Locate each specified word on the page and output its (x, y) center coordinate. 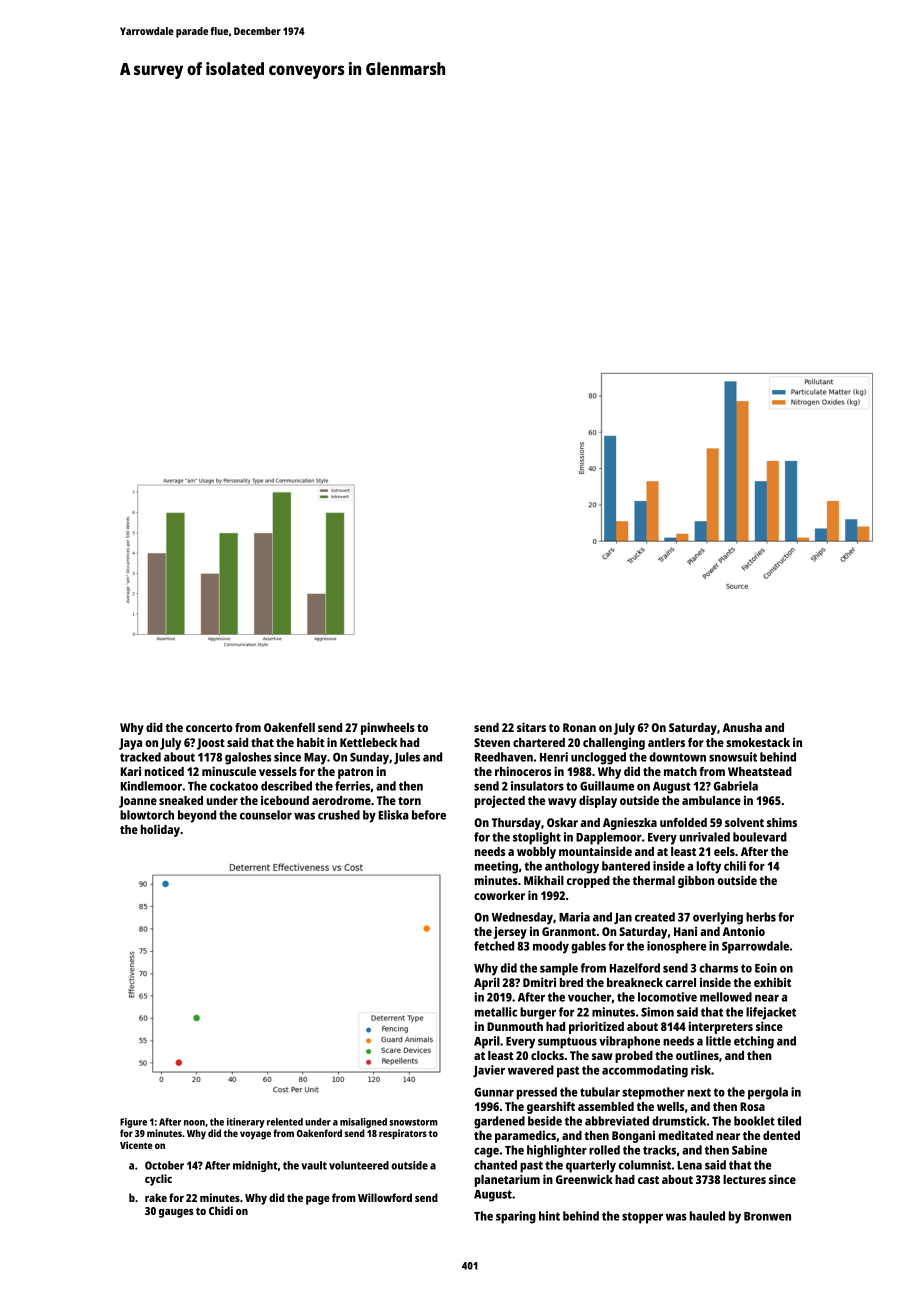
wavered (531, 1070)
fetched (494, 946)
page (318, 1200)
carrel (681, 982)
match (680, 771)
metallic (496, 1012)
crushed (339, 815)
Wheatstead (760, 771)
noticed (164, 771)
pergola (768, 1093)
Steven (492, 742)
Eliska (394, 815)
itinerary (246, 1123)
